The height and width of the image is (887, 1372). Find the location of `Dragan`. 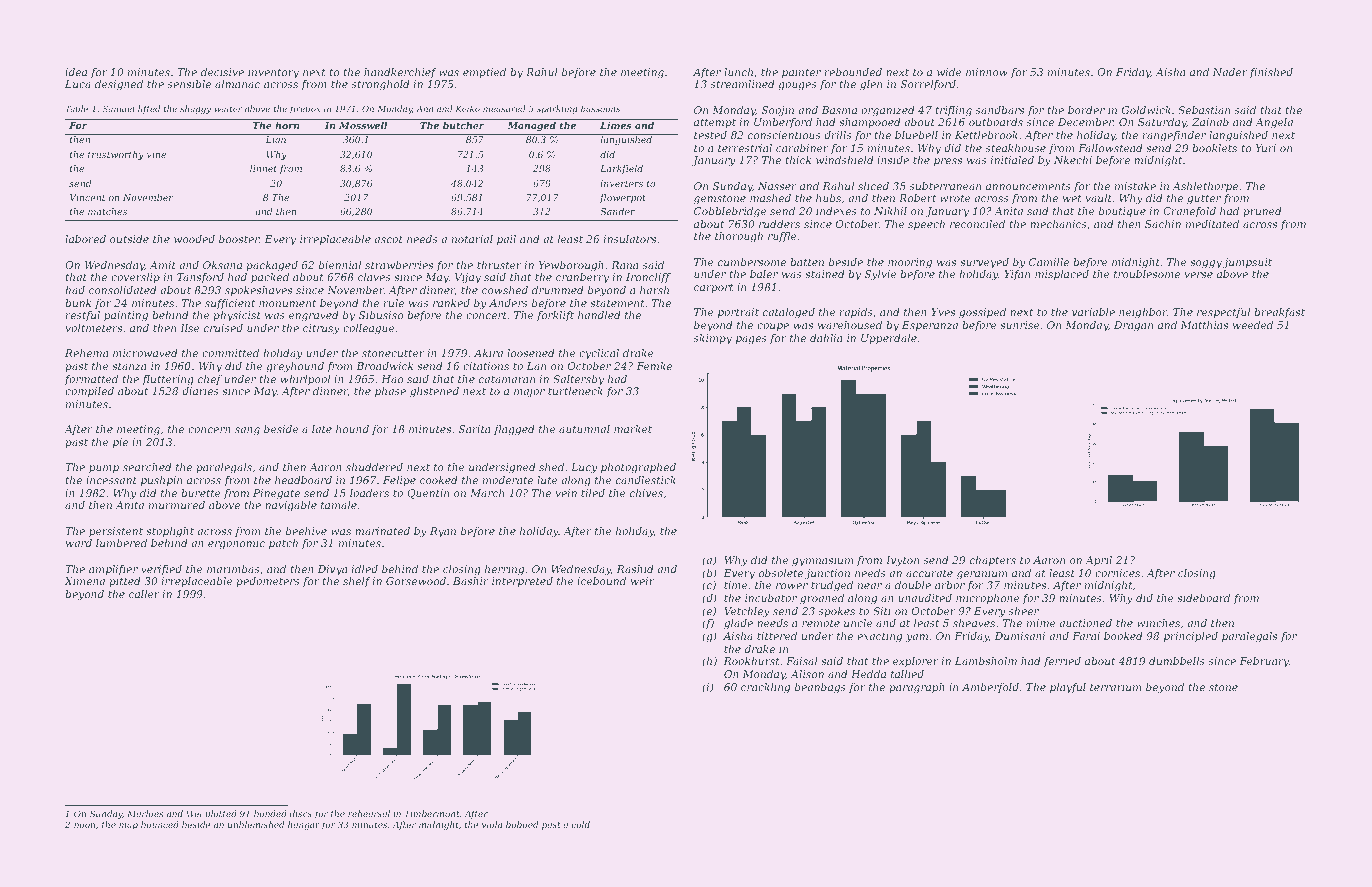

Dragan is located at coordinates (1133, 326).
